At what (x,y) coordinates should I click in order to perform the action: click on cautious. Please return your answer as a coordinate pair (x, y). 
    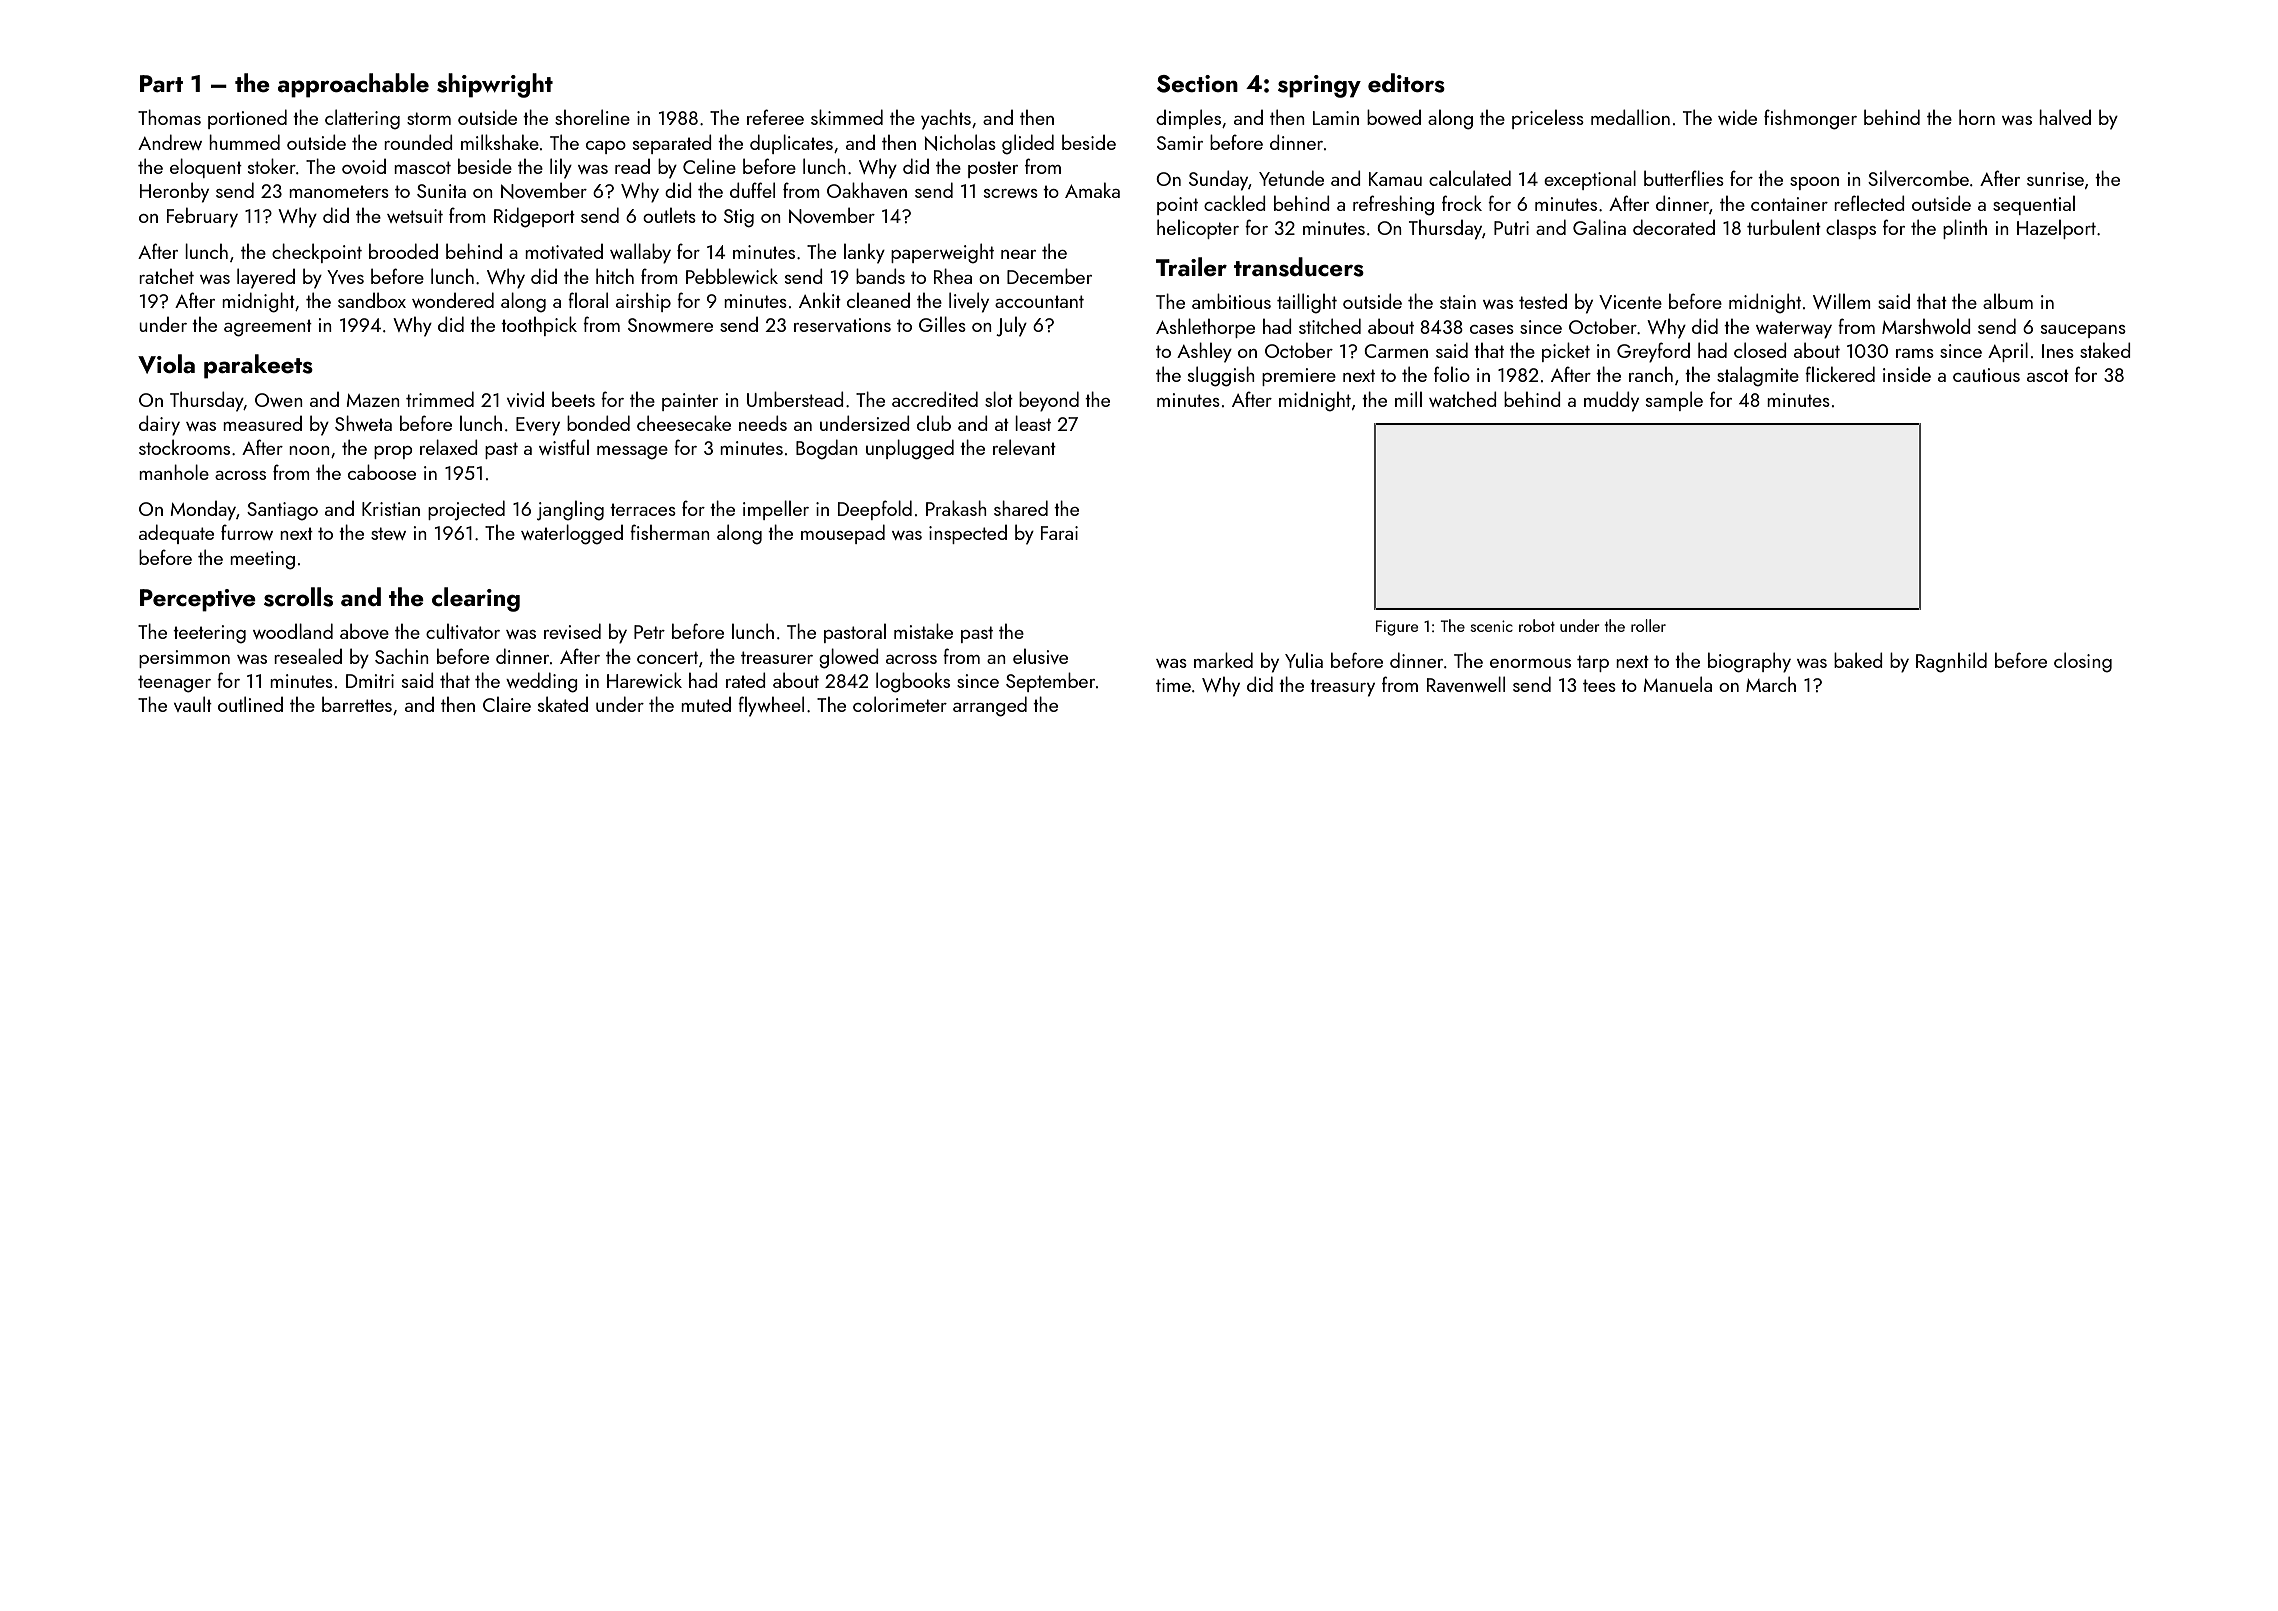
    Looking at the image, I should click on (1986, 375).
